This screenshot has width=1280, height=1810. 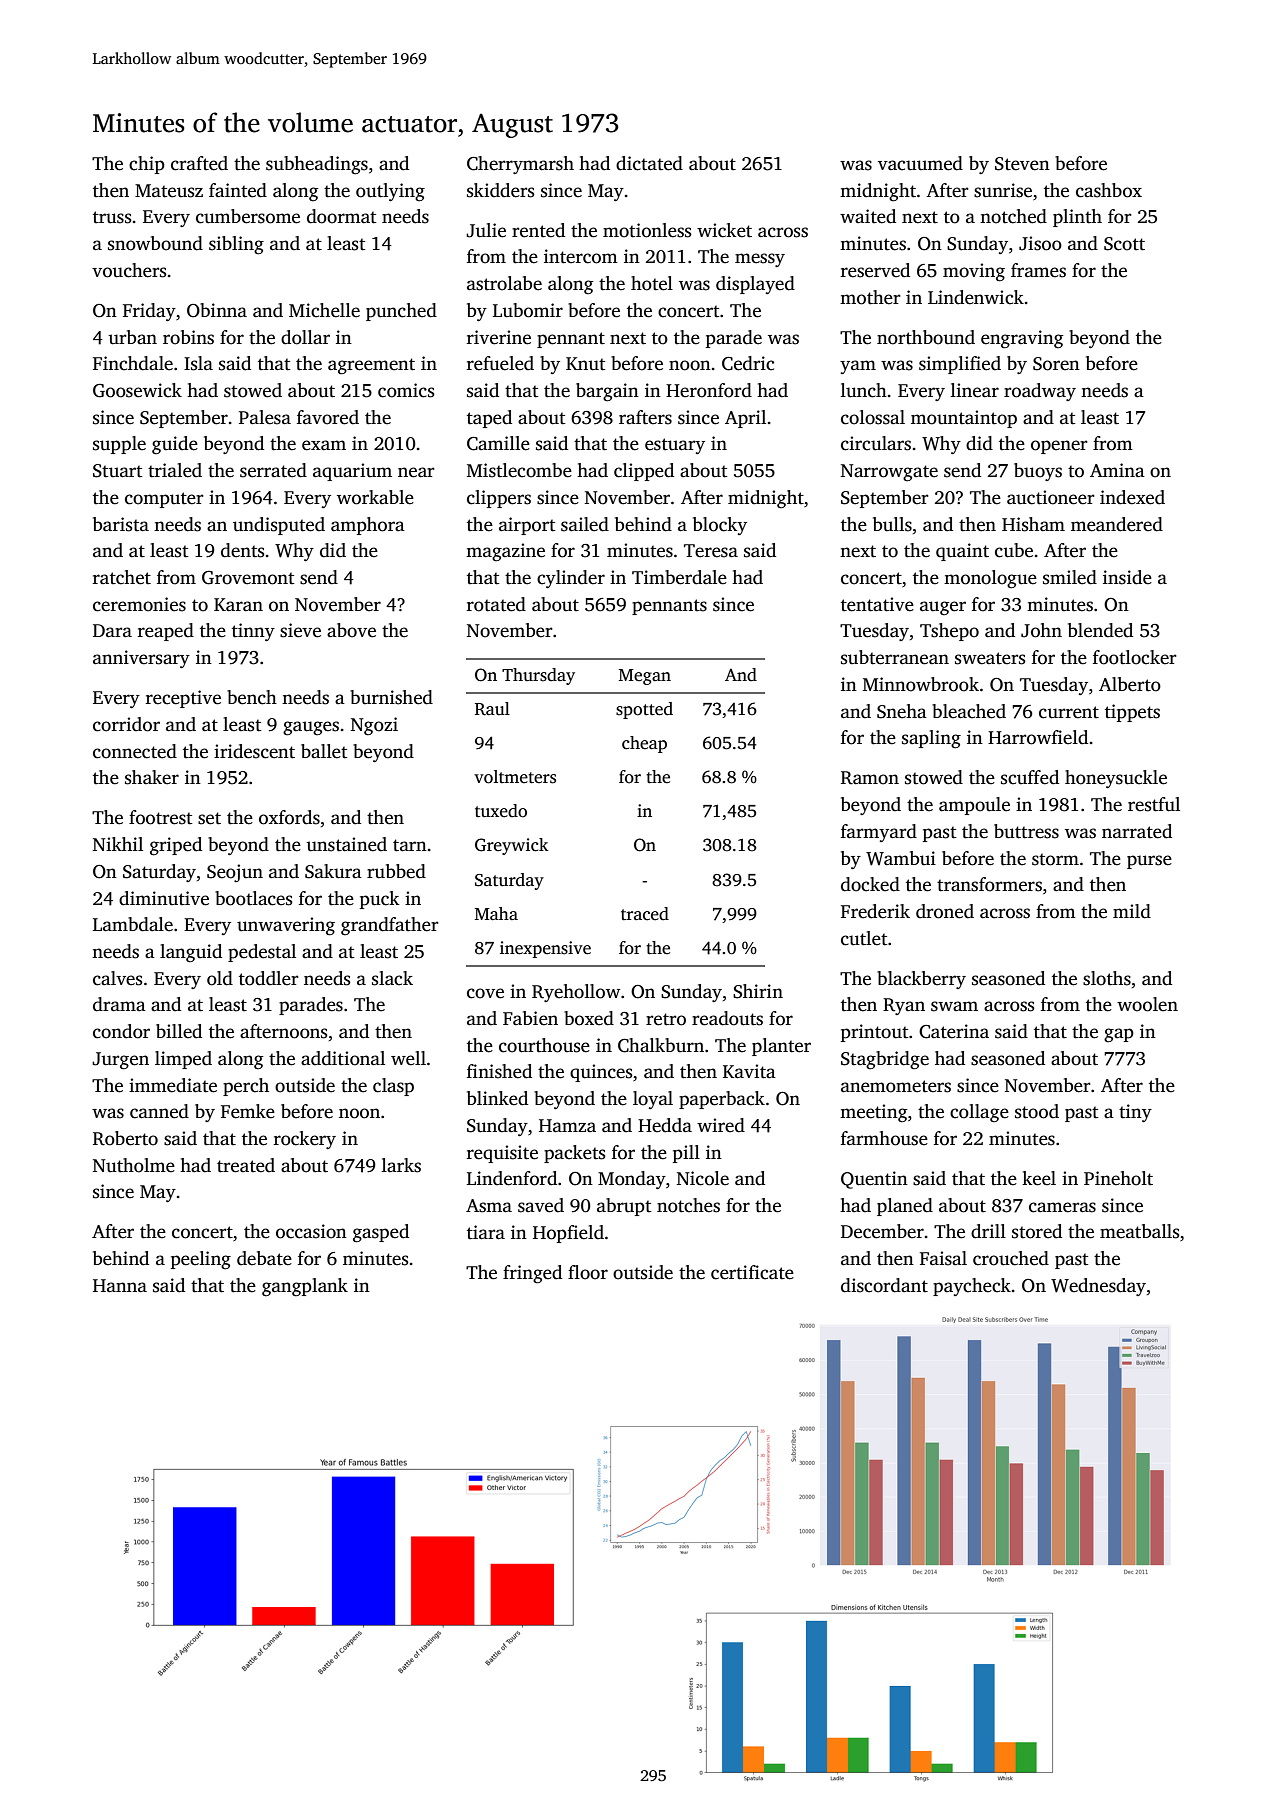 What do you see at coordinates (532, 1274) in the screenshot?
I see `fringed` at bounding box center [532, 1274].
